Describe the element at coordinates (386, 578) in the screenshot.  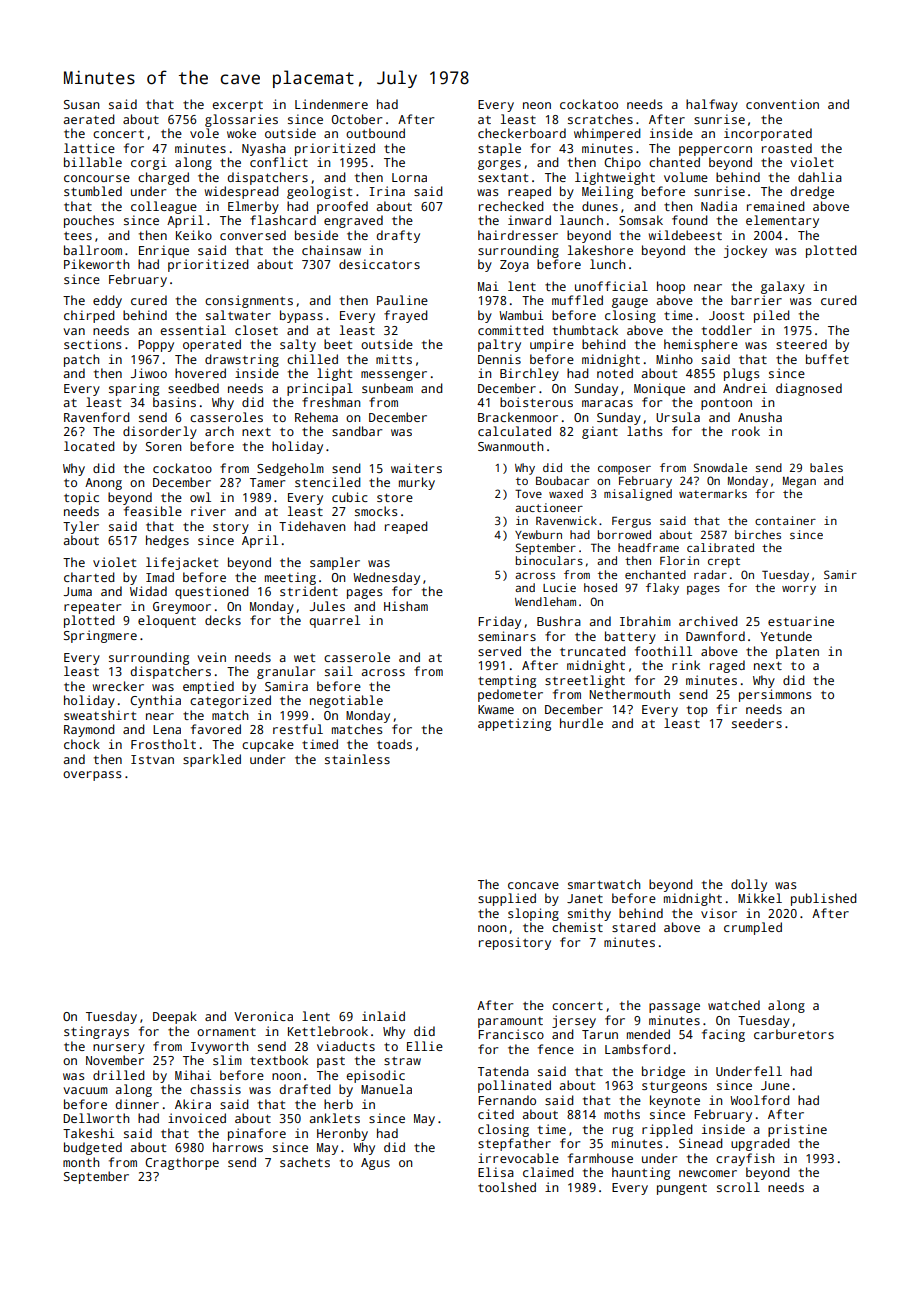
I see `Wednesday` at that location.
